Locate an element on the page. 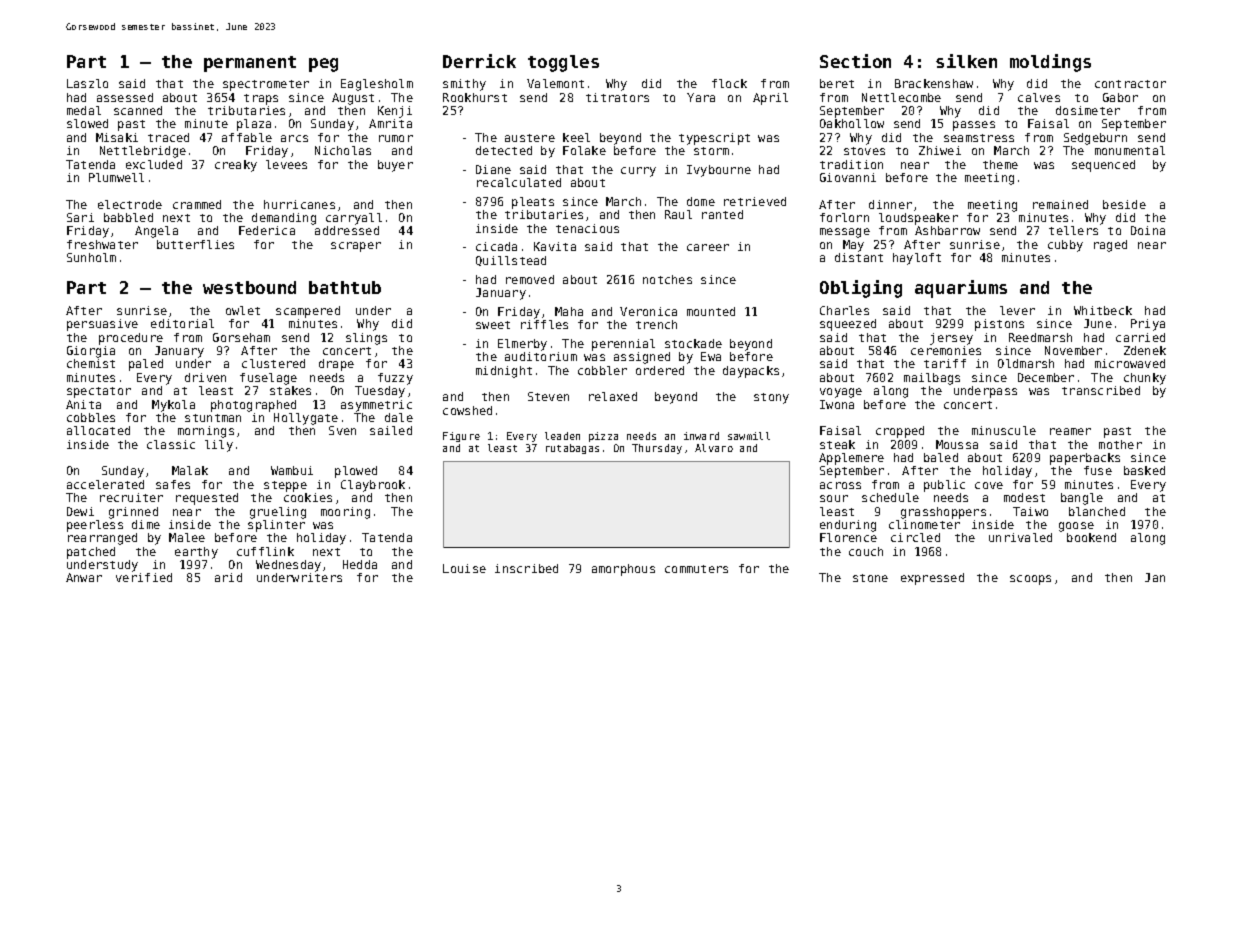 This page has width=1233, height=952. transcribed is located at coordinates (1101, 390).
